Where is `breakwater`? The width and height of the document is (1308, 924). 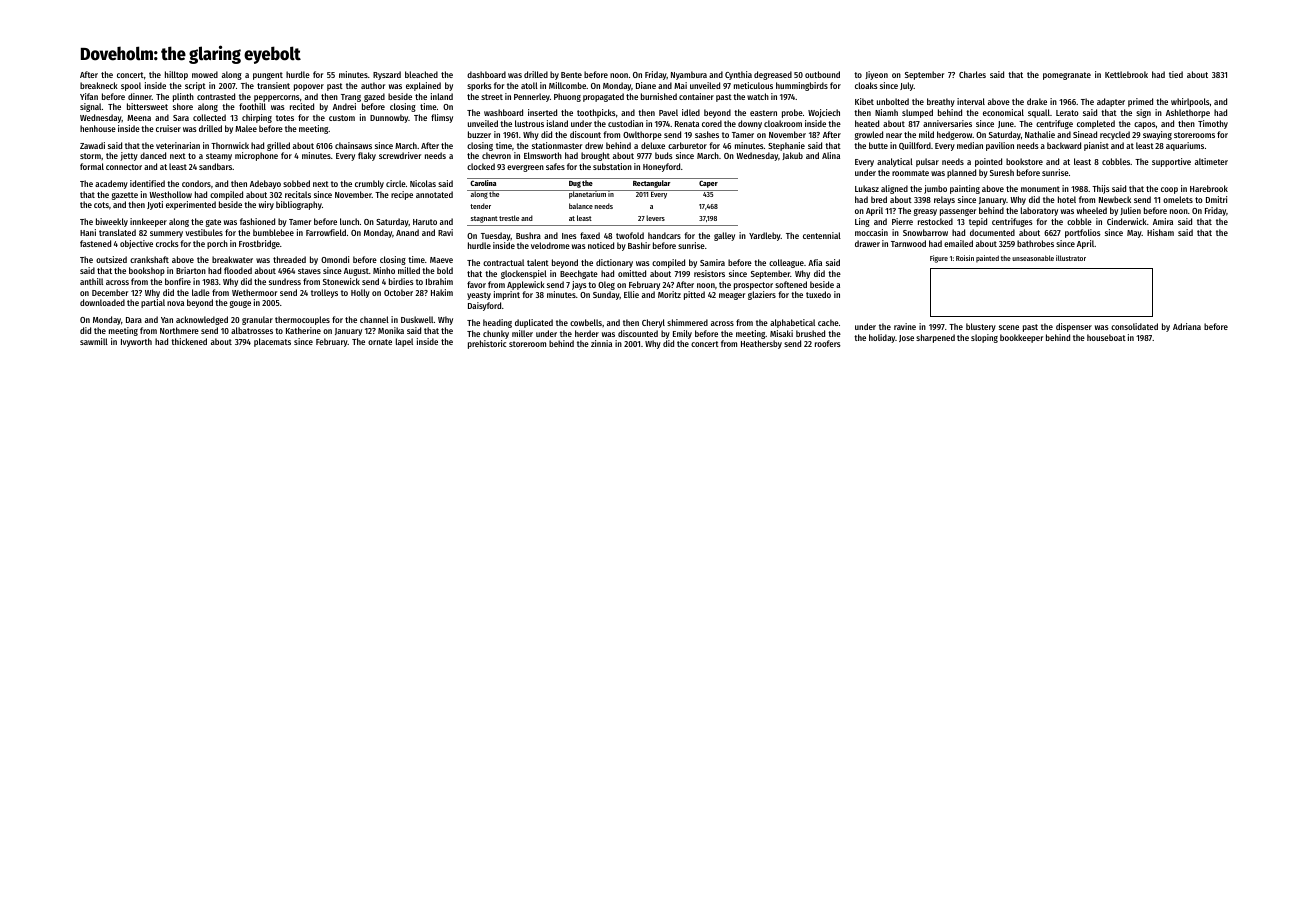 breakwater is located at coordinates (232, 259).
